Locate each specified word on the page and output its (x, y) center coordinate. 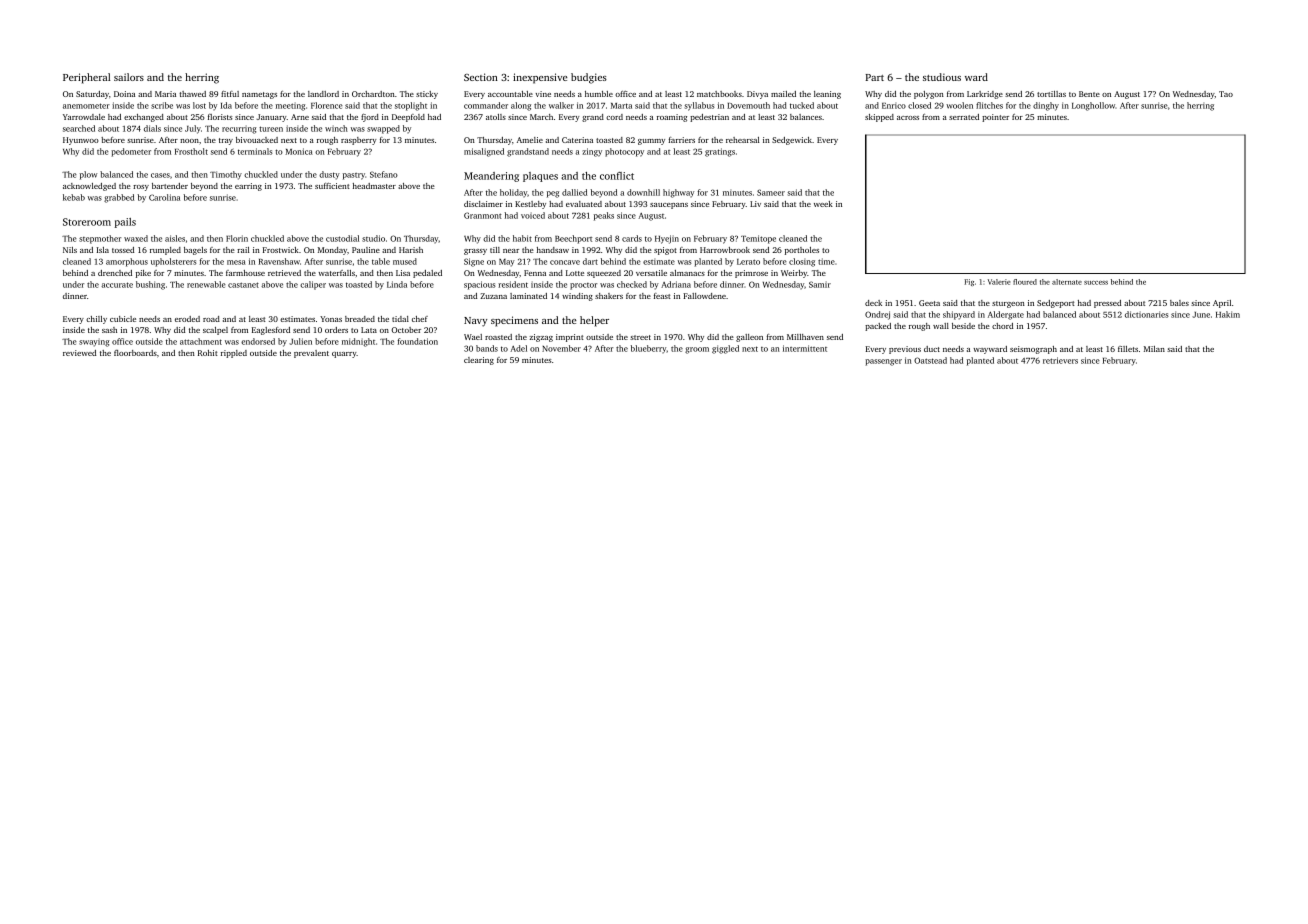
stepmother (100, 239)
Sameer (771, 192)
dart (590, 261)
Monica (299, 151)
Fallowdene (704, 296)
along (521, 106)
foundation (418, 341)
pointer (995, 118)
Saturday (92, 95)
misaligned (484, 152)
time (826, 261)
